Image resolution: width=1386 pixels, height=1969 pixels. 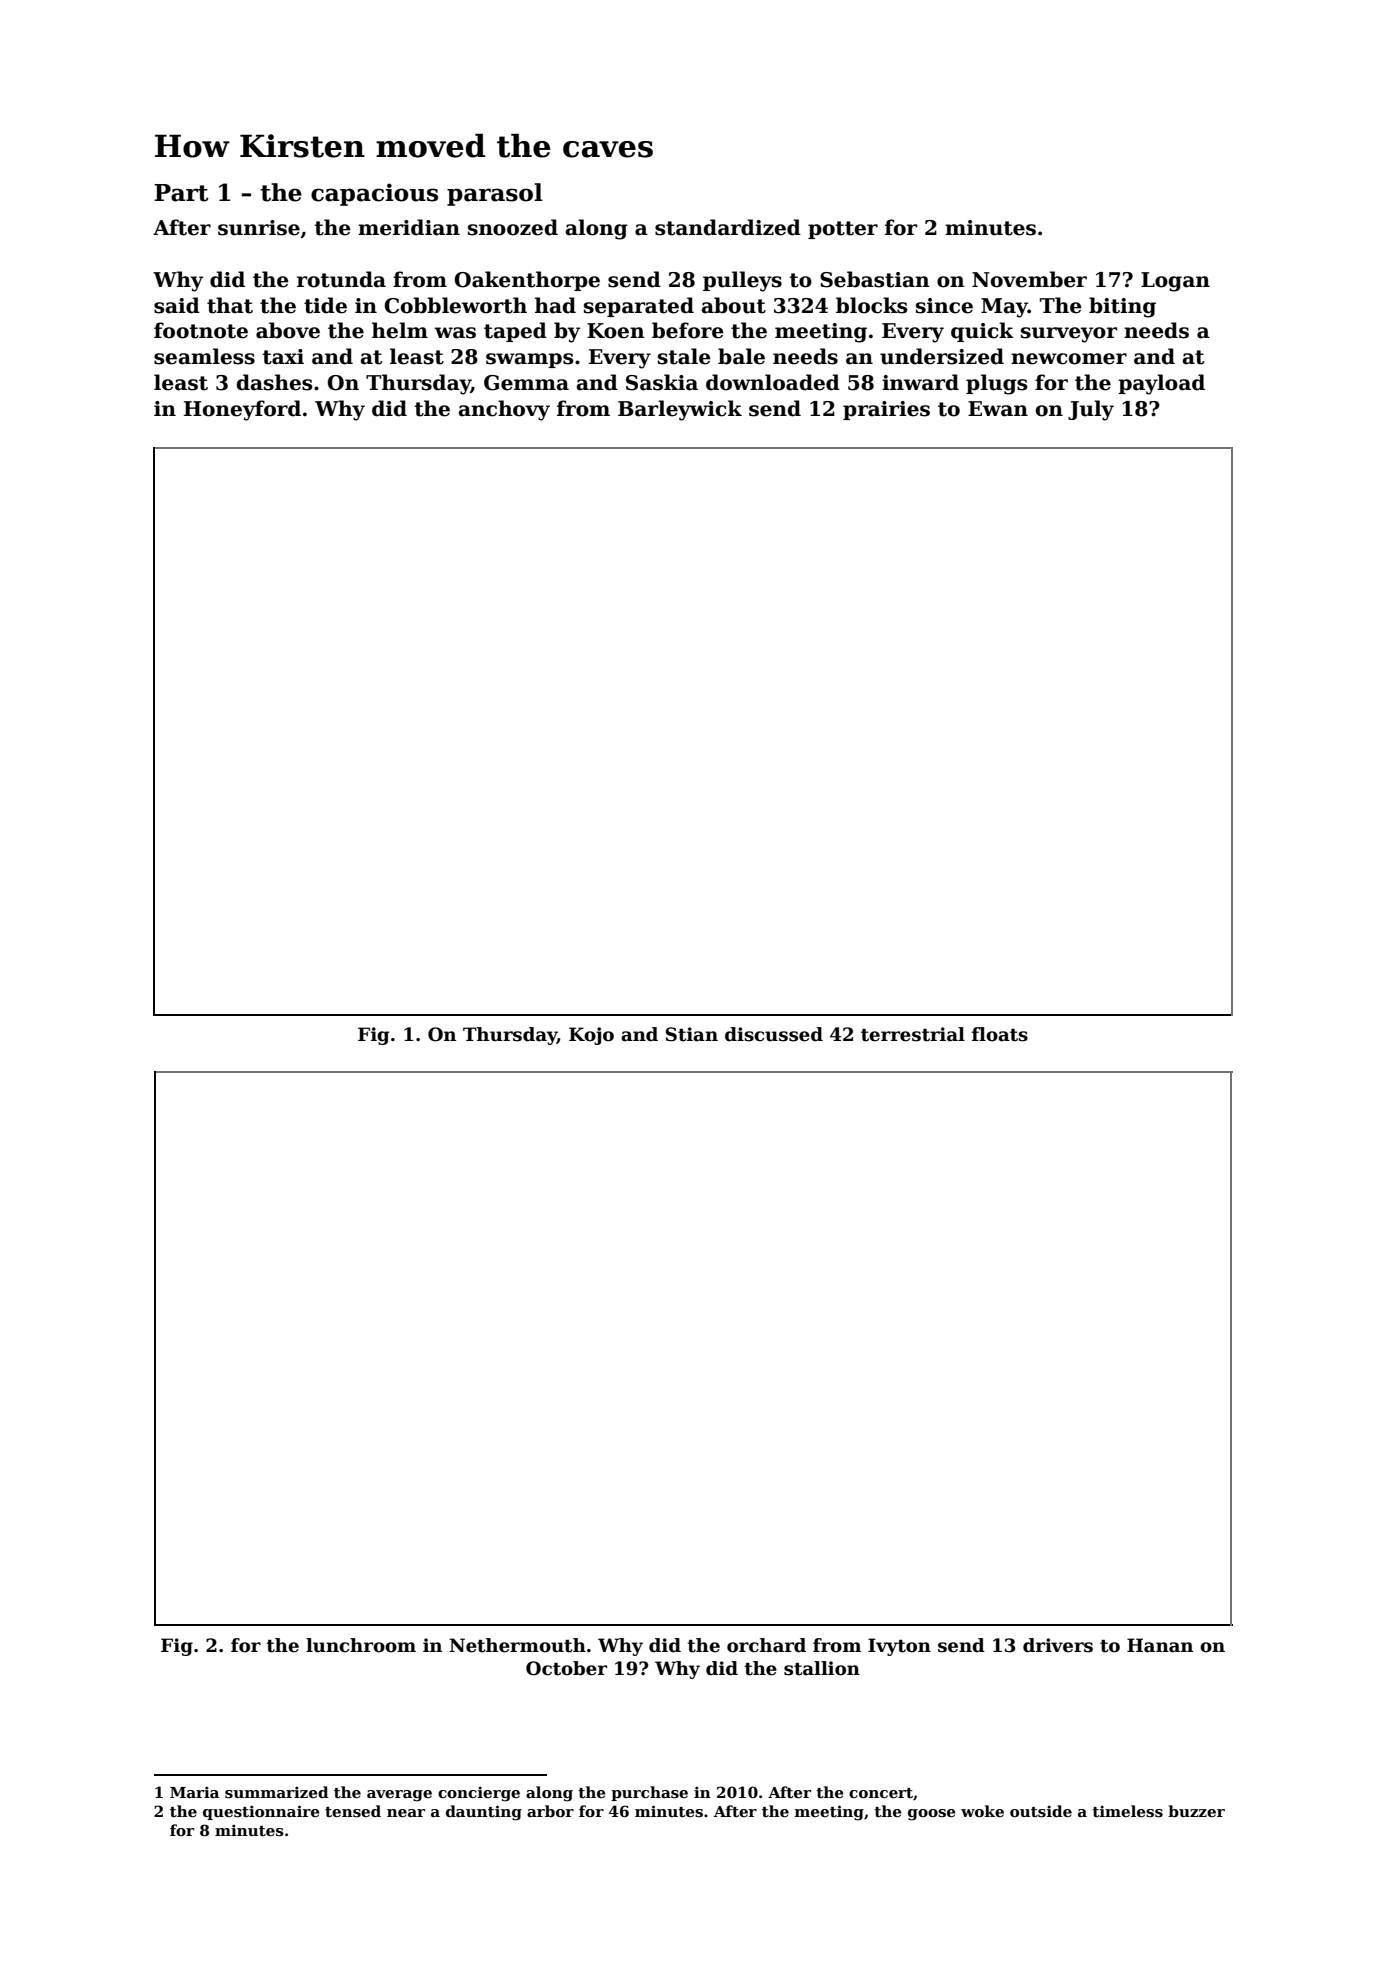 What do you see at coordinates (374, 194) in the page?
I see `capacious` at bounding box center [374, 194].
